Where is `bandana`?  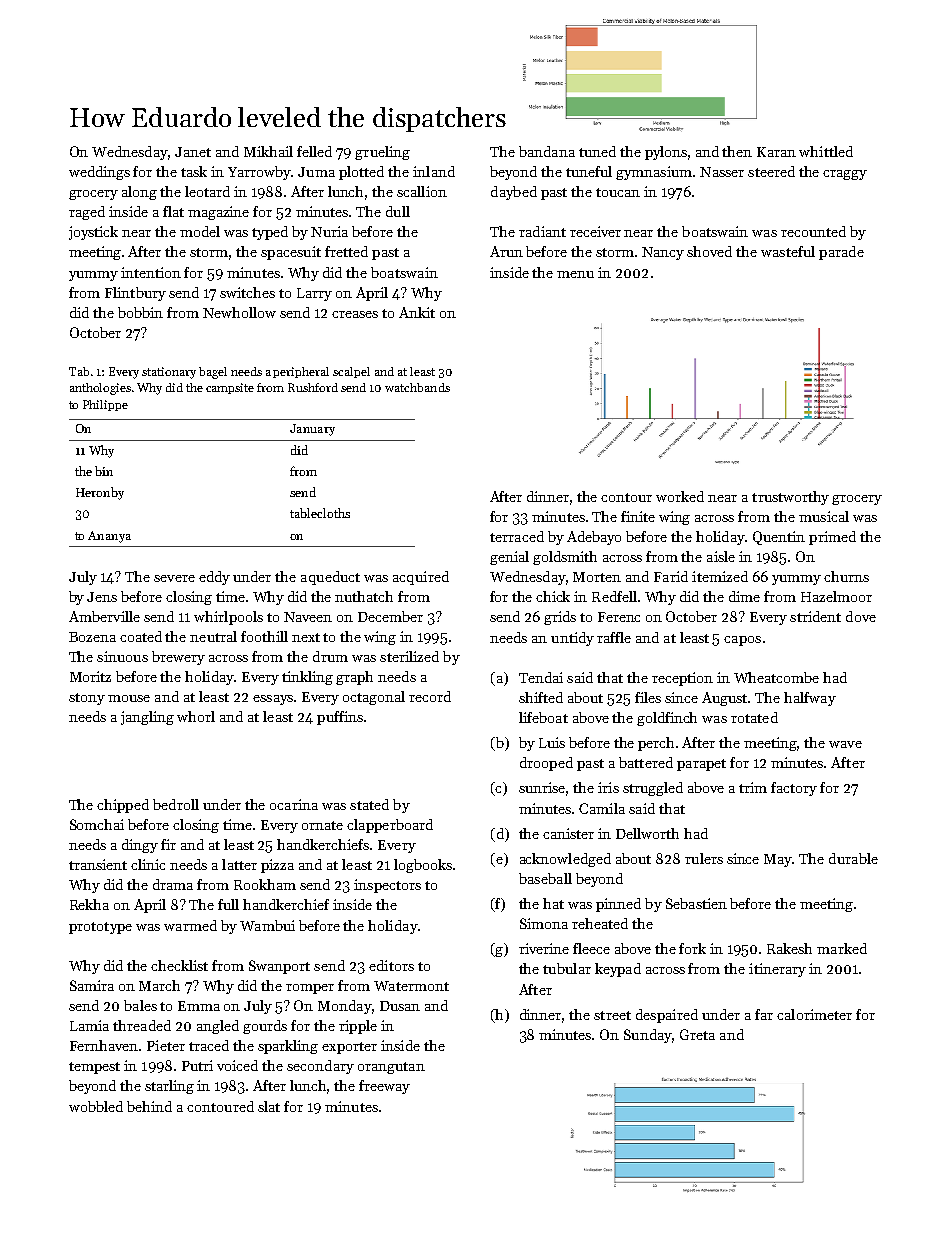
bandana is located at coordinates (547, 151).
